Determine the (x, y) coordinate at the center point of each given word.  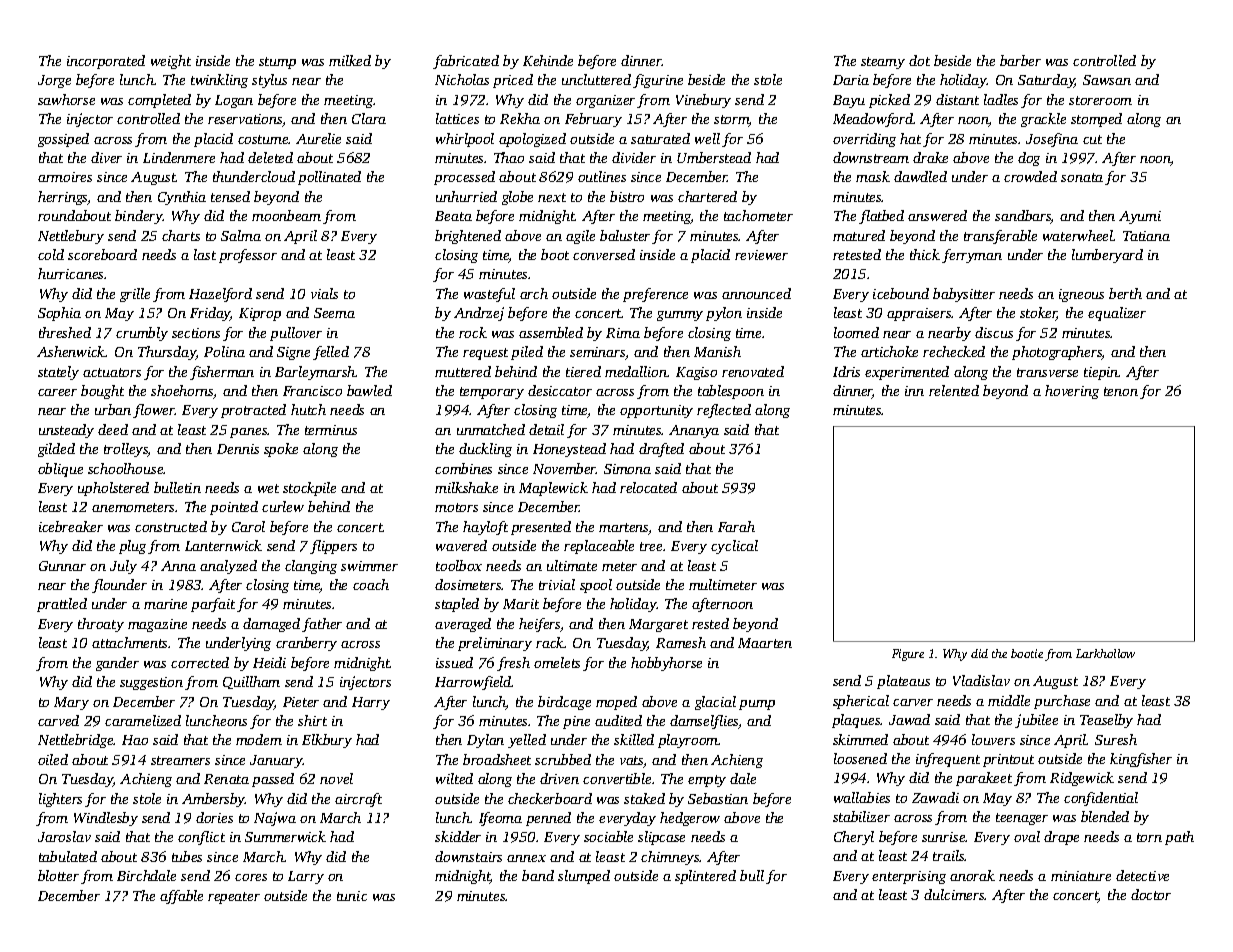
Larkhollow (1105, 653)
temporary (492, 393)
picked (889, 101)
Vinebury (703, 101)
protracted (253, 411)
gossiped (63, 140)
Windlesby (106, 819)
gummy (680, 316)
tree (651, 546)
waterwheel (1078, 235)
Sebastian (718, 798)
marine (165, 604)
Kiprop (260, 314)
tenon (1121, 391)
